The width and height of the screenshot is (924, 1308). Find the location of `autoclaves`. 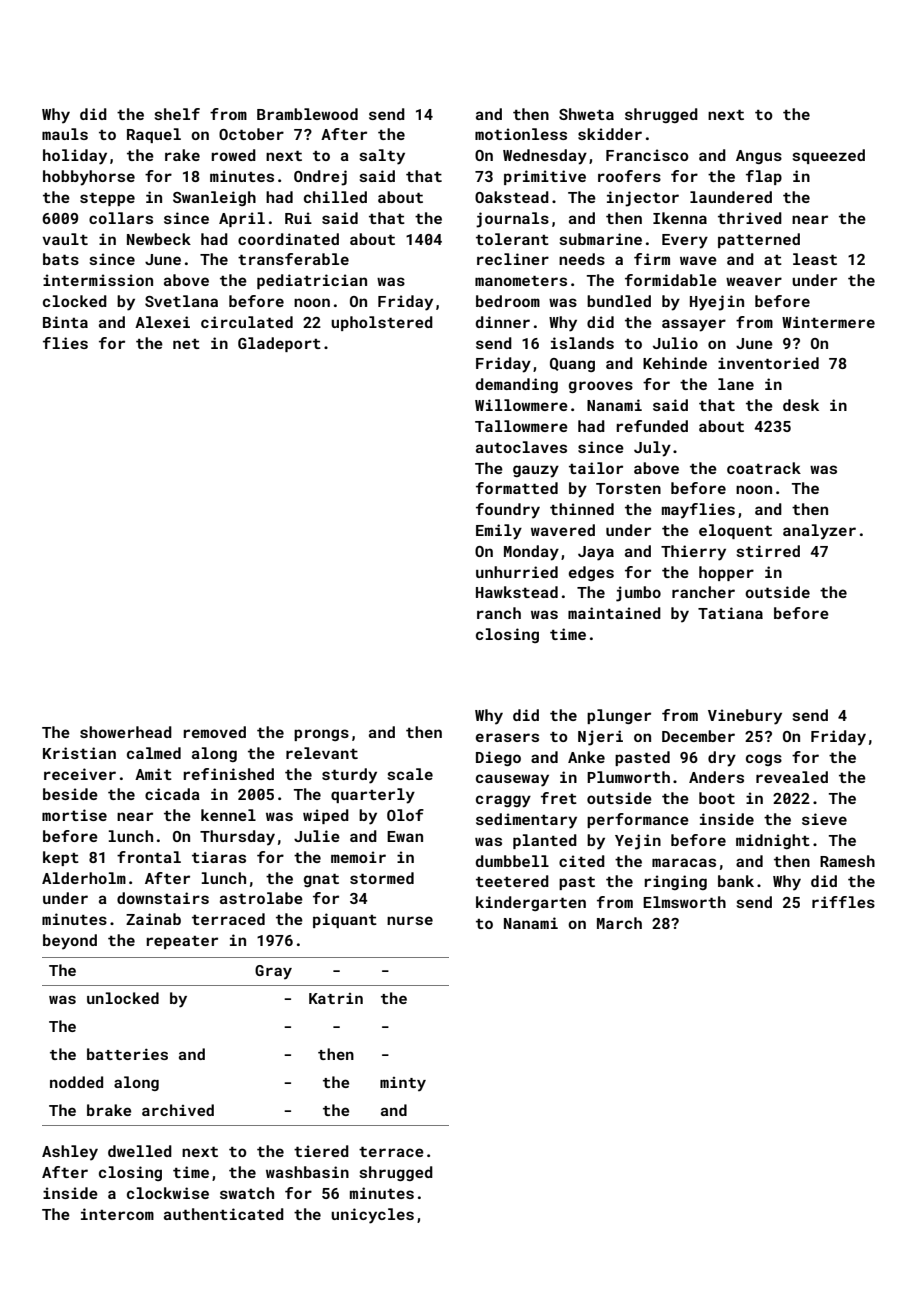

autoclaves is located at coordinates (521, 447).
